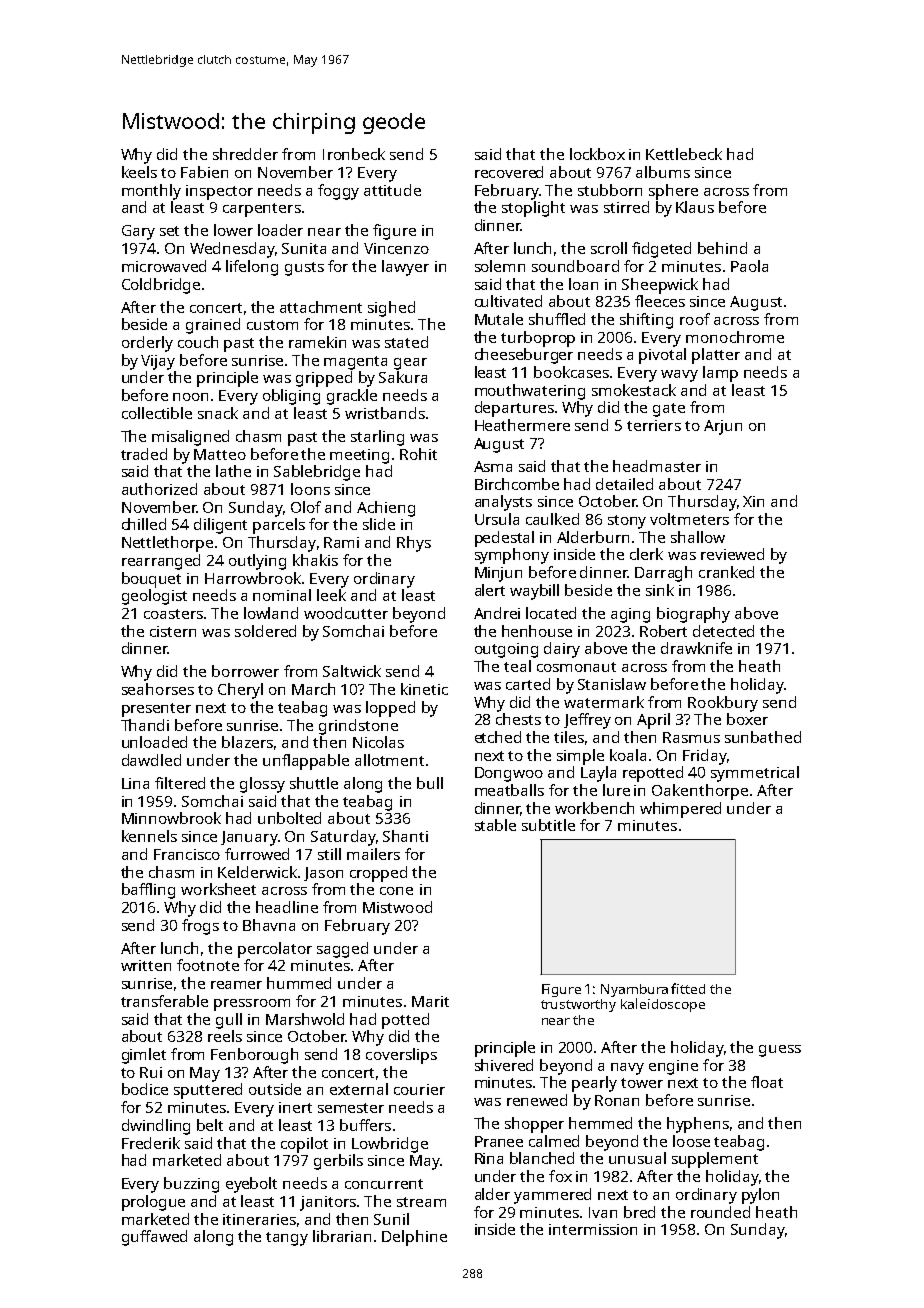 The width and height of the screenshot is (924, 1308). Describe the element at coordinates (755, 774) in the screenshot. I see `symmetrical` at that location.
